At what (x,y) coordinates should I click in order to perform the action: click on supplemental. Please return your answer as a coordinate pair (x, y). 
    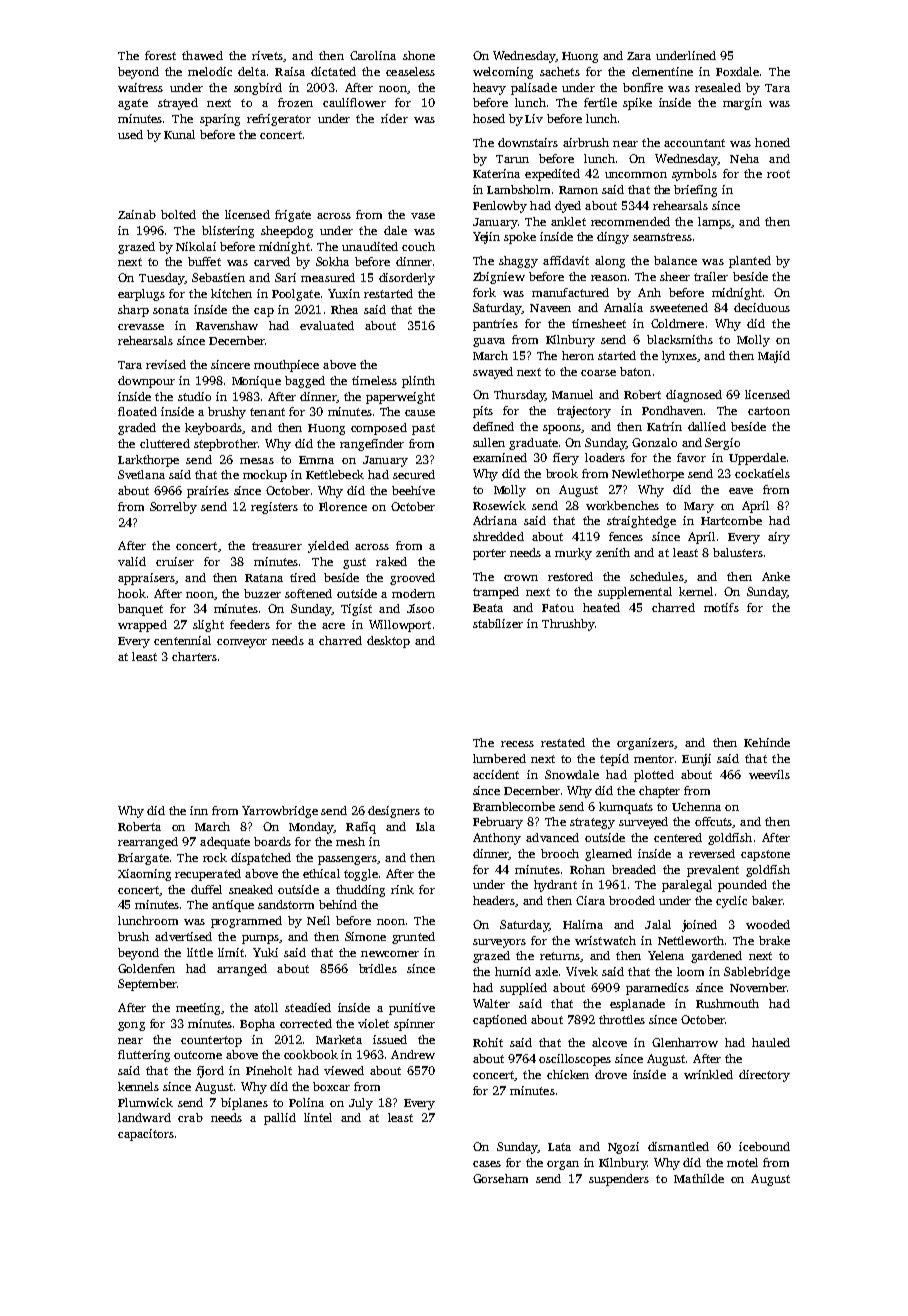
    Looking at the image, I should click on (635, 593).
